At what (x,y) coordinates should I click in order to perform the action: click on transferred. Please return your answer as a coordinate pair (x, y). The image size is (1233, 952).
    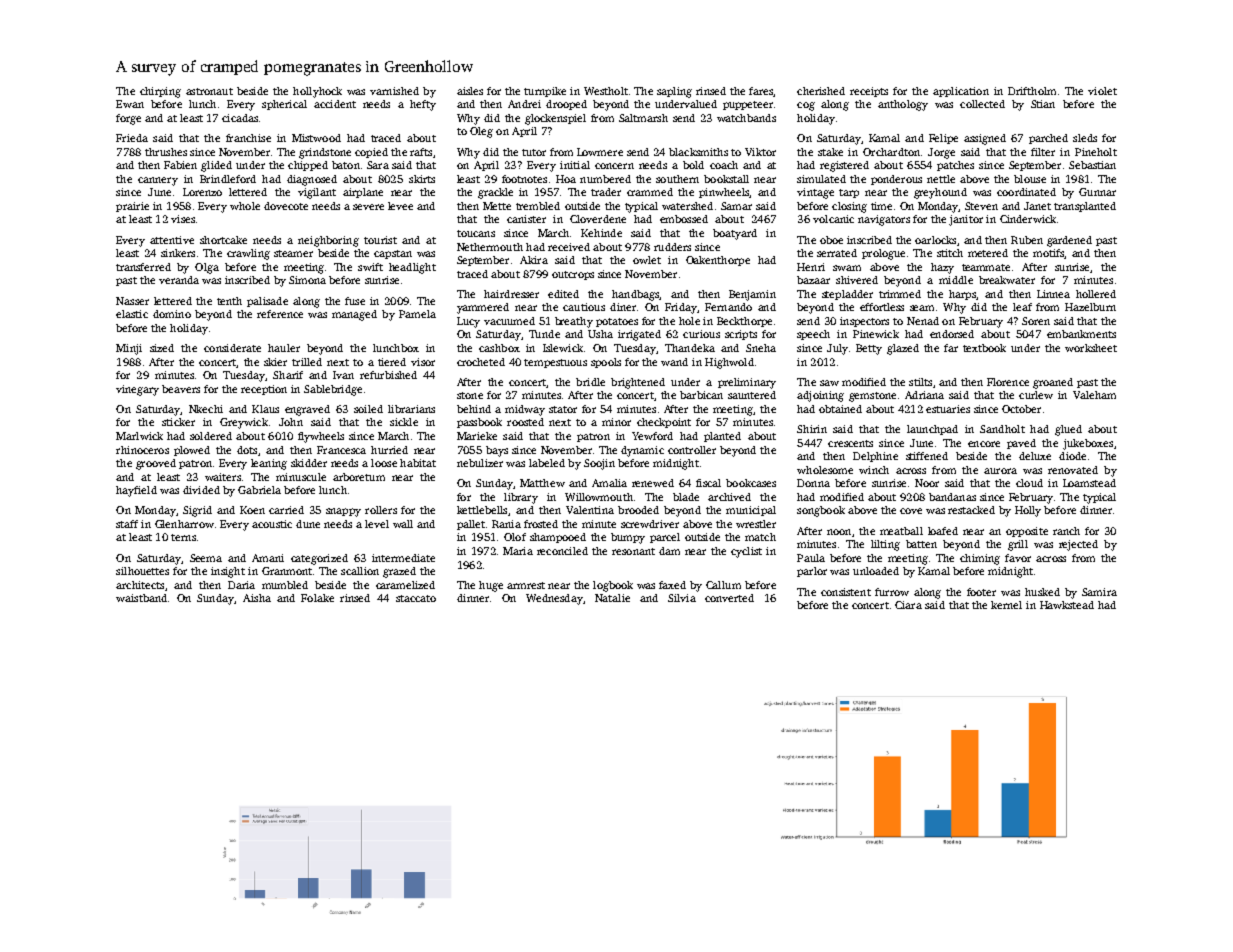
    Looking at the image, I should click on (143, 267).
